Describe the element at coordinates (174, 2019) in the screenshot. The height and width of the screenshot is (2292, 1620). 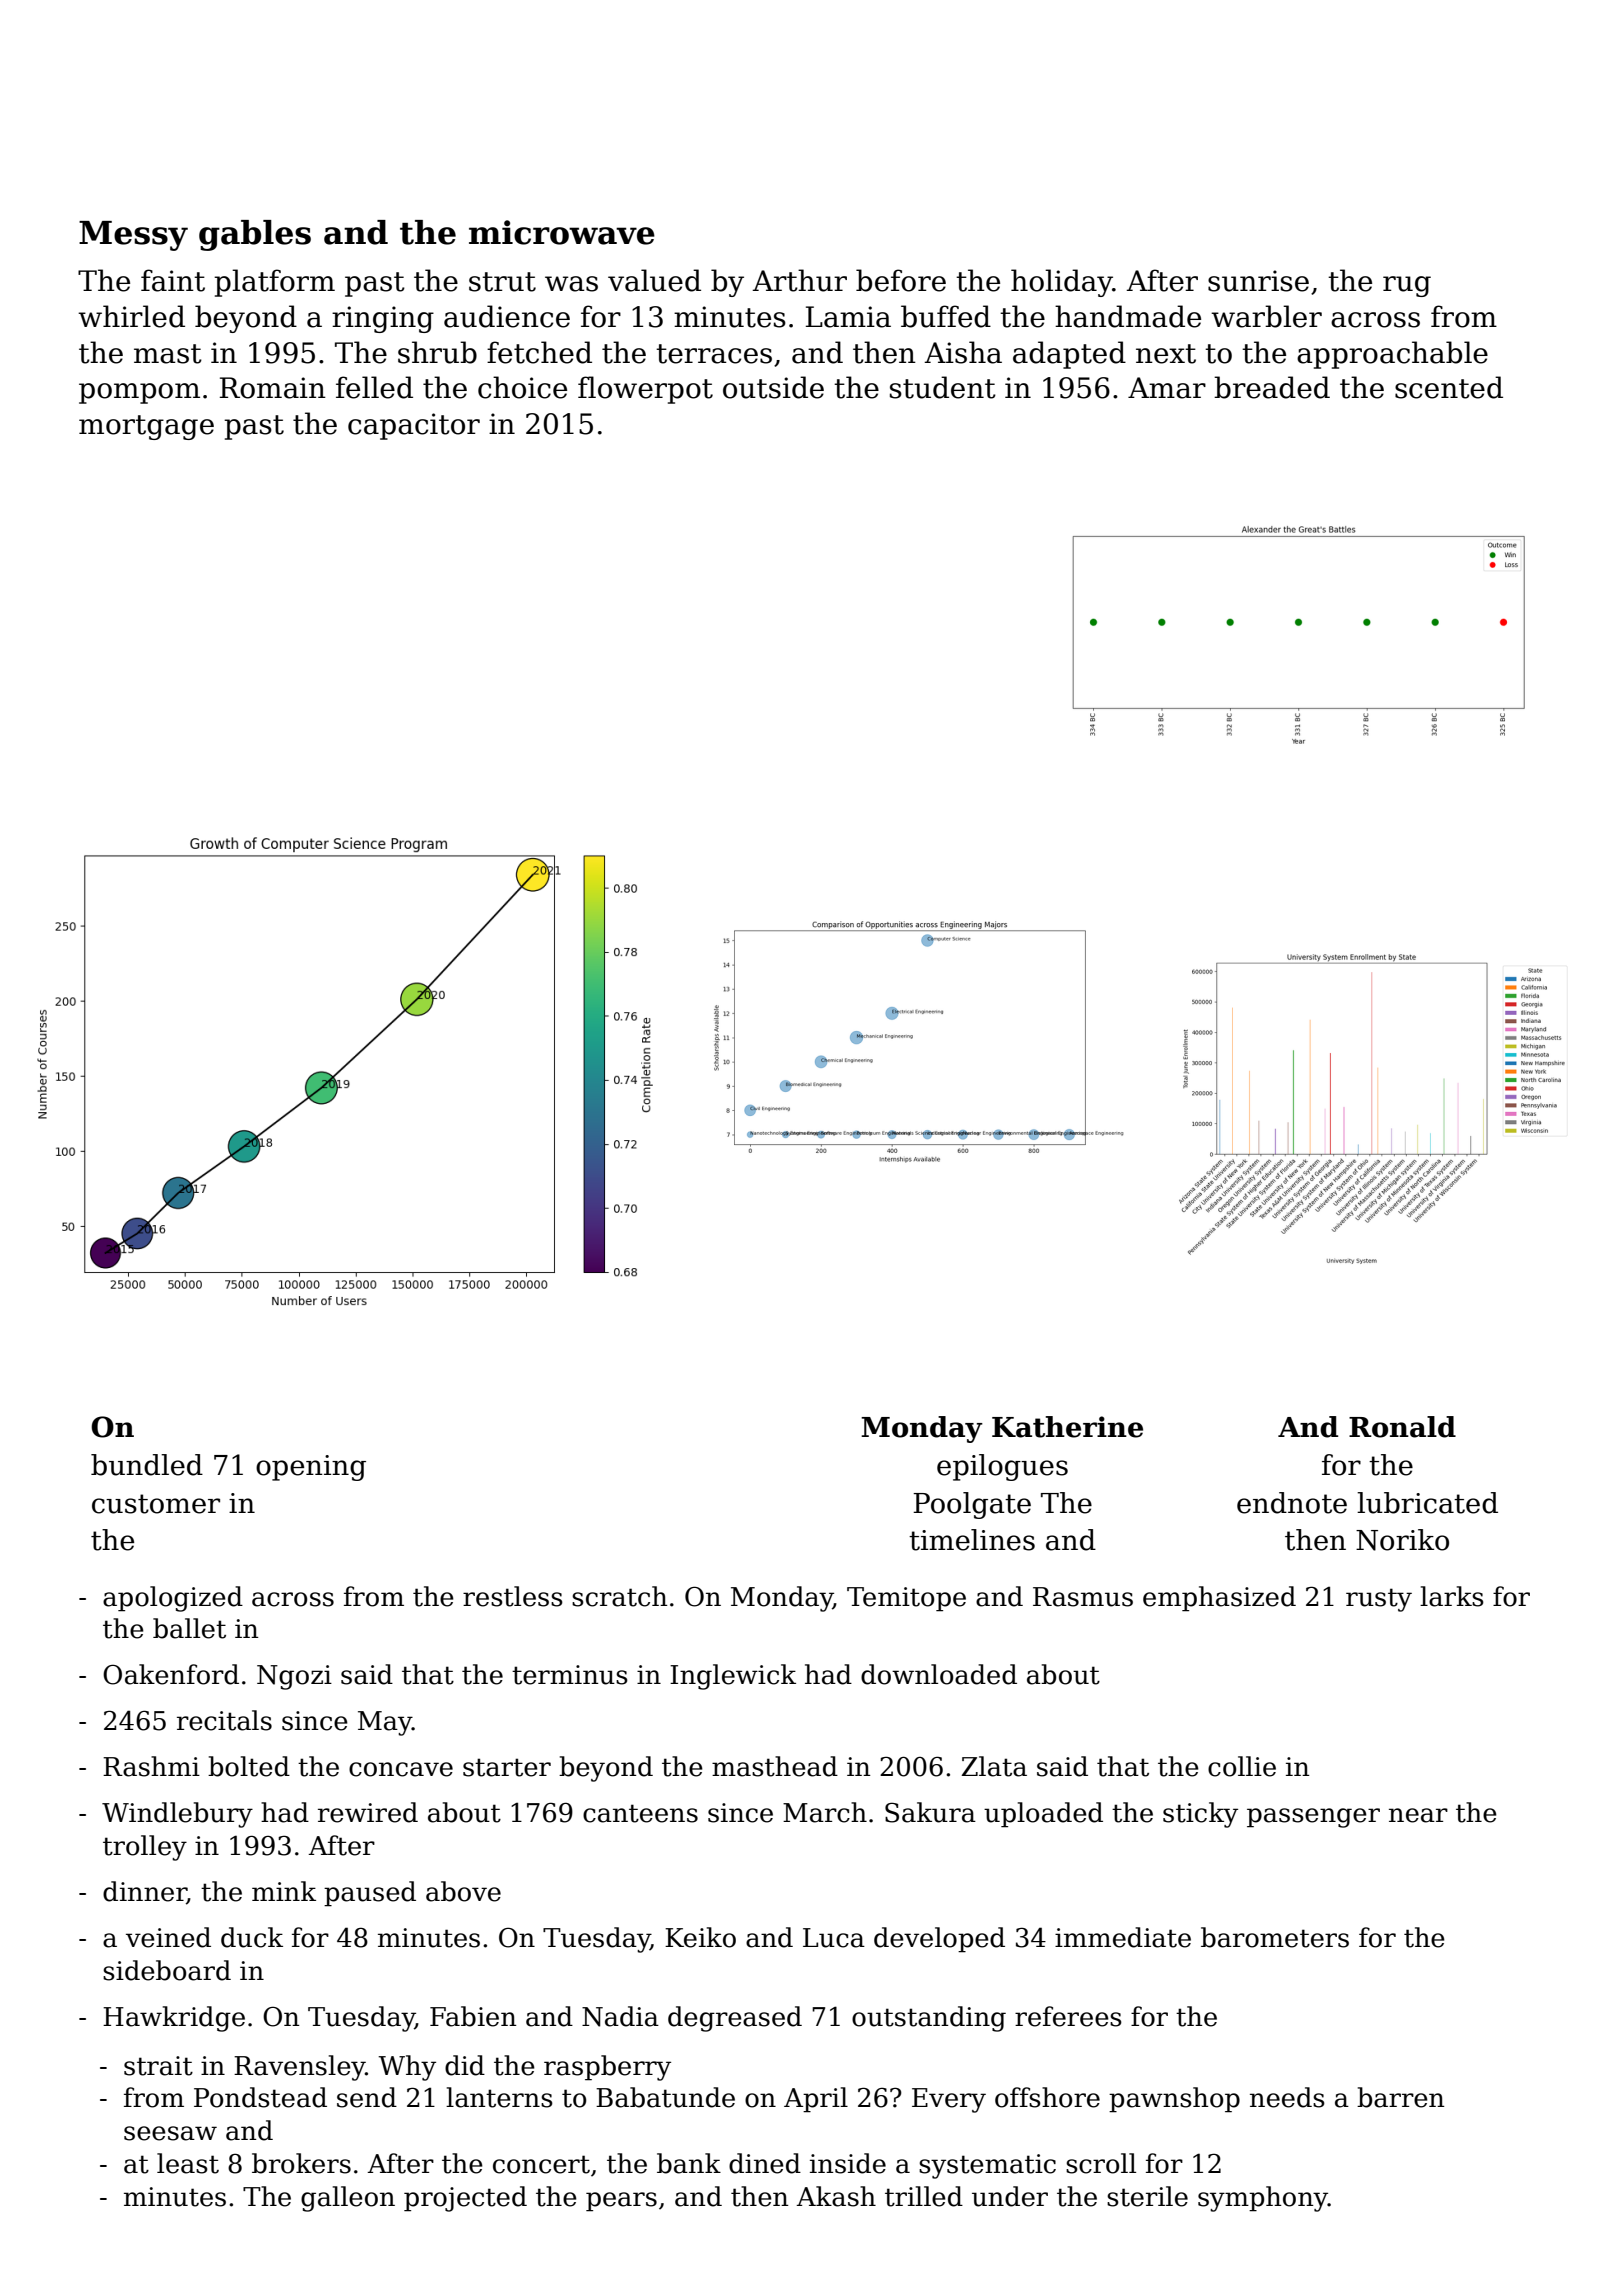
I see `Hawkridge` at that location.
